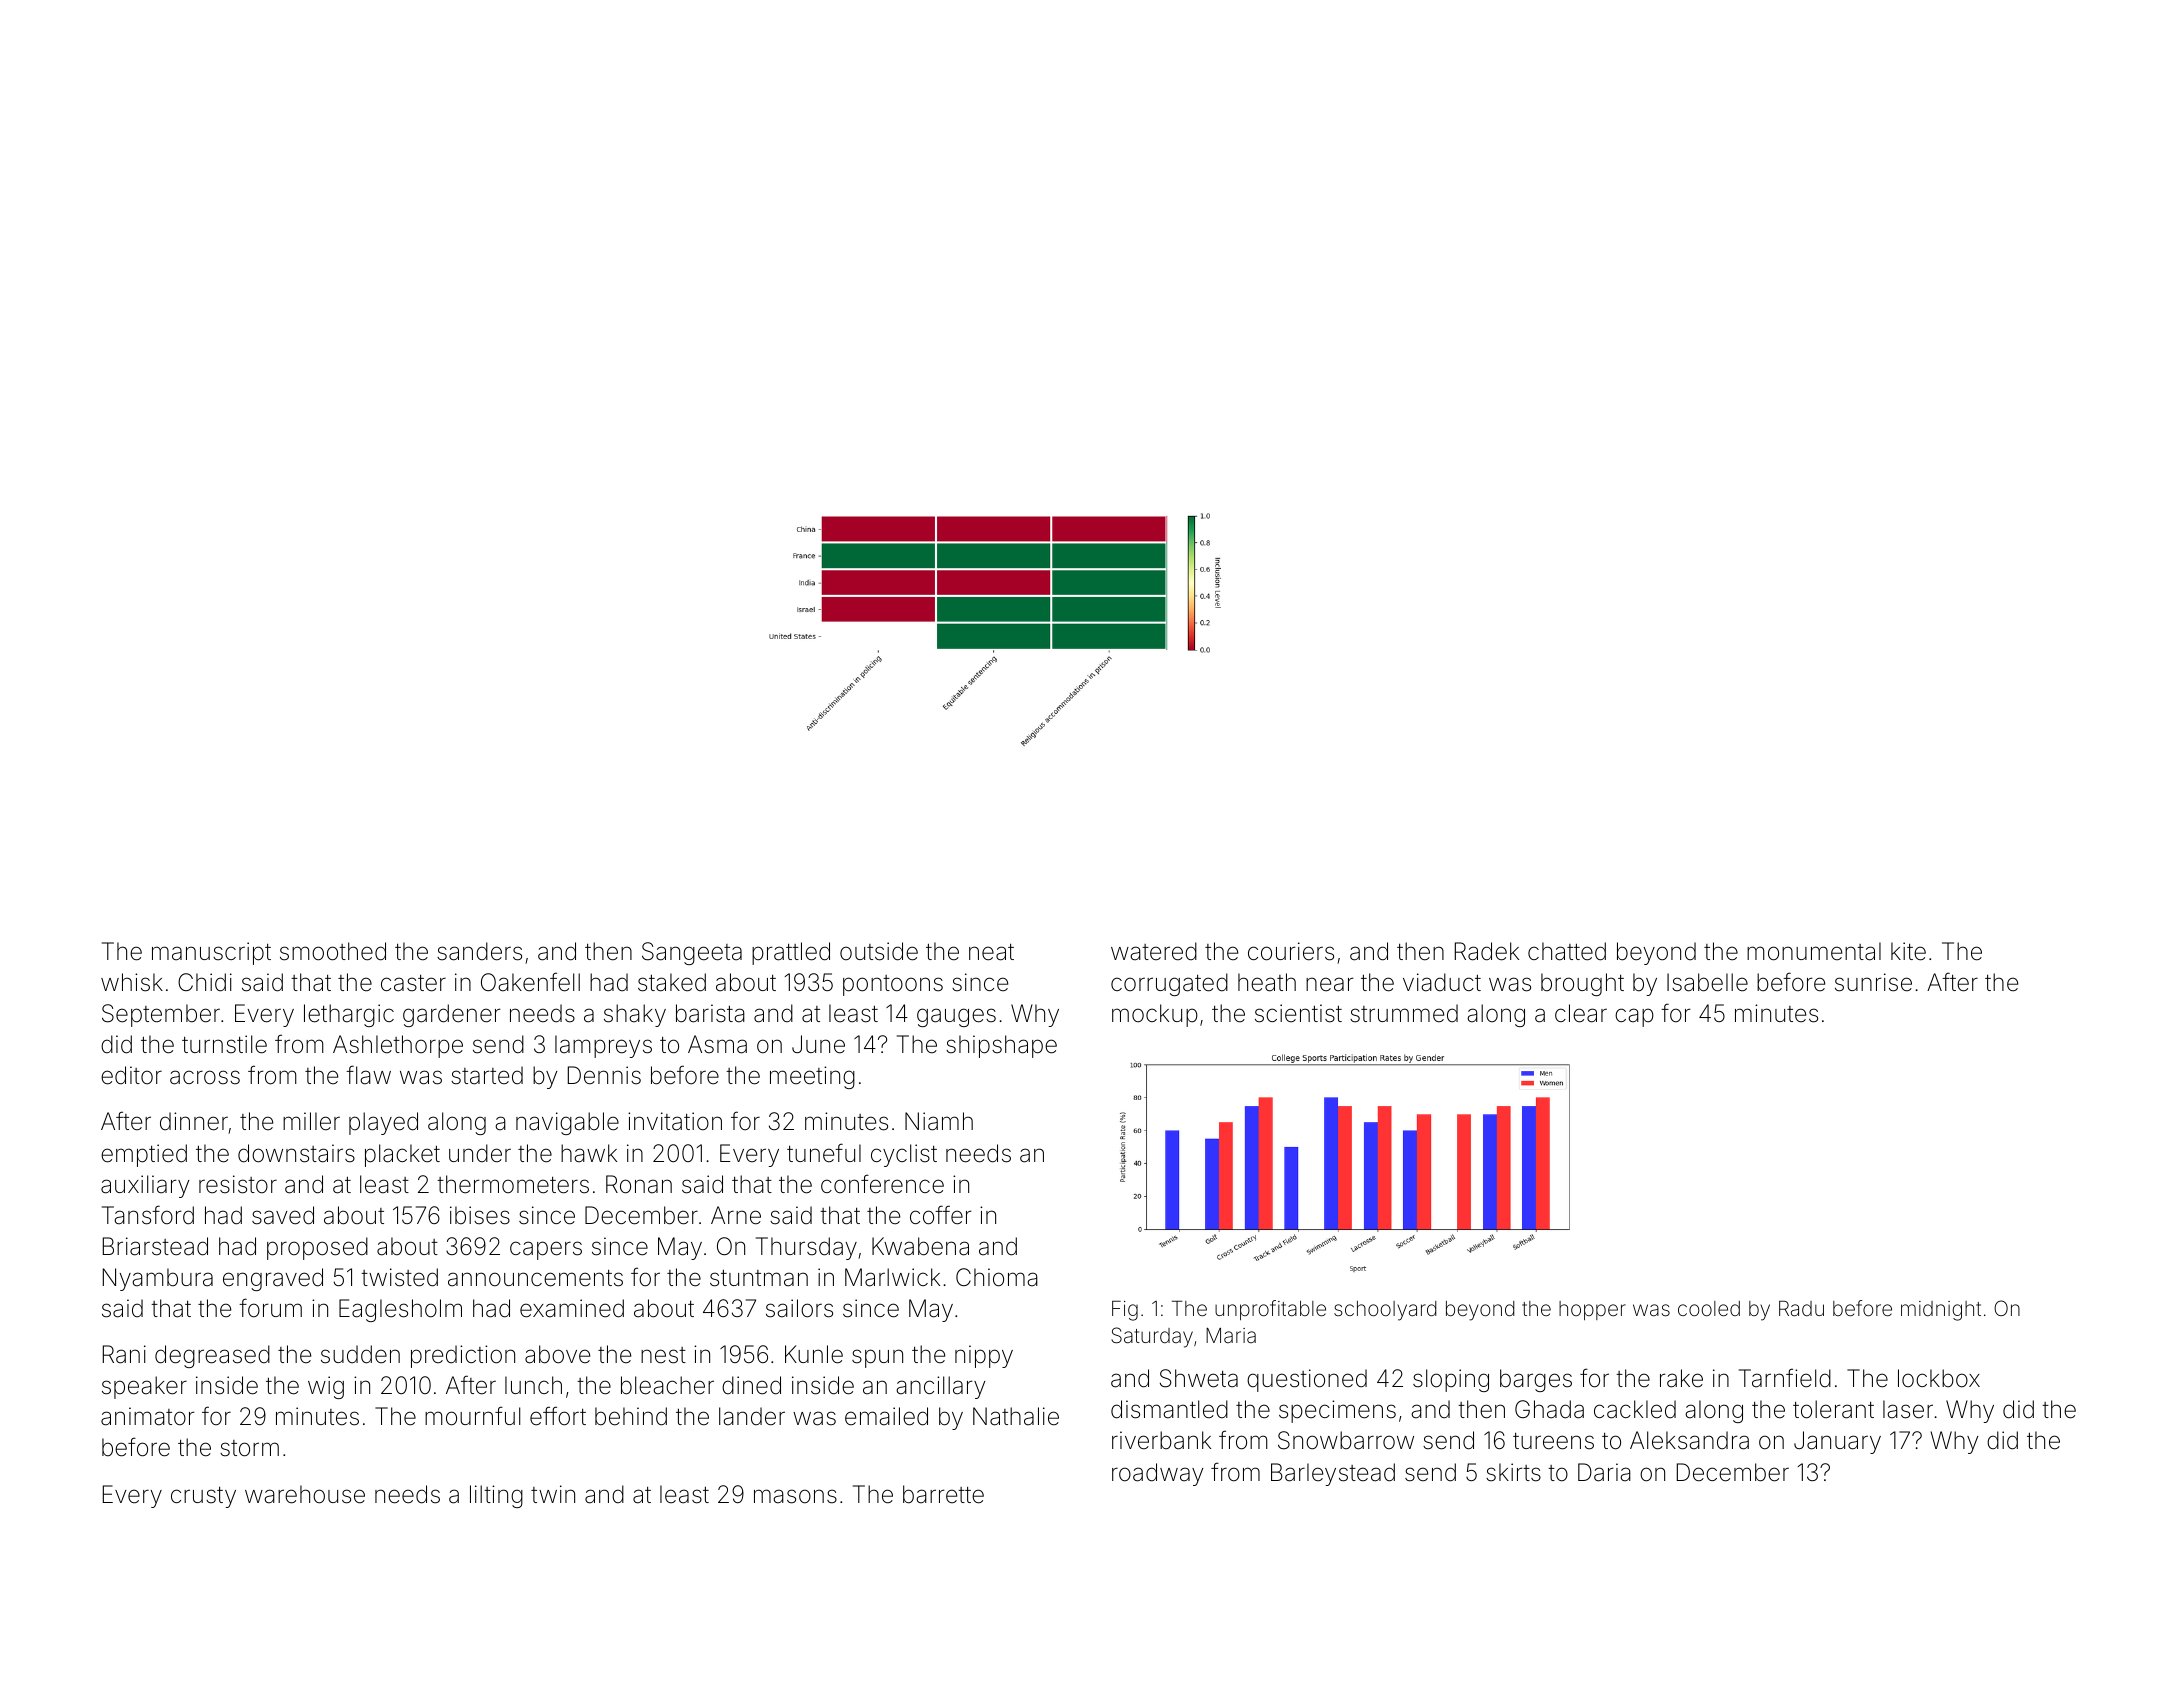 The height and width of the page is (1683, 2178). Describe the element at coordinates (1016, 1416) in the page. I see `Nathalie` at that location.
